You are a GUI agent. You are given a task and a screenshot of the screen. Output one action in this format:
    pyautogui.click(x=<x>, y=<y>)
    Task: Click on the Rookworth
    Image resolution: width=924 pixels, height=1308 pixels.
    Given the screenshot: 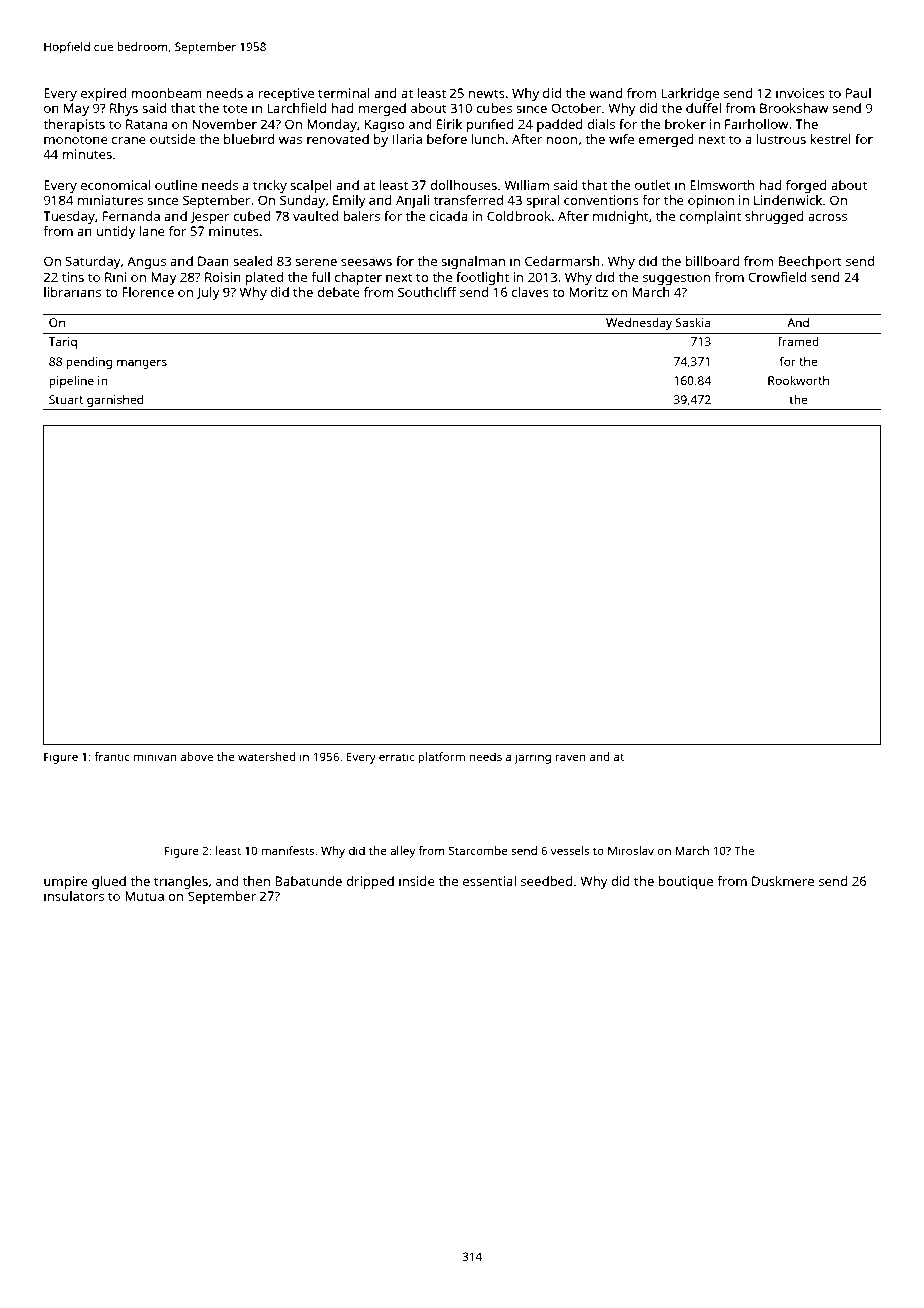 What is the action you would take?
    pyautogui.click(x=798, y=380)
